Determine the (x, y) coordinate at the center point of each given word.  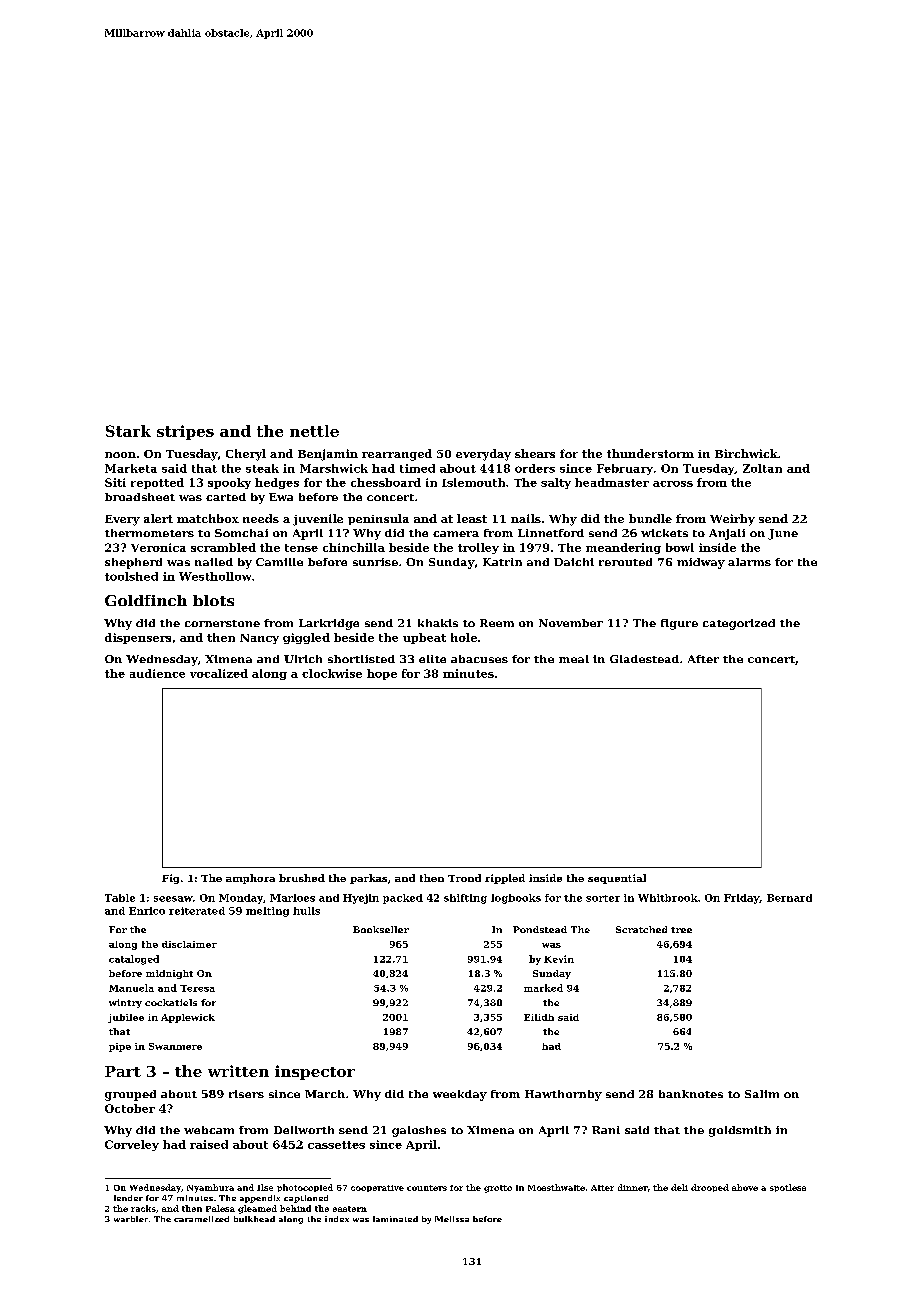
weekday (460, 1095)
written (238, 1071)
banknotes (691, 1094)
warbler (131, 1219)
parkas (368, 879)
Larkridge (329, 624)
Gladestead (644, 659)
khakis (438, 623)
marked (543, 988)
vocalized (219, 673)
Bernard (789, 898)
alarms (749, 562)
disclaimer (189, 944)
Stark (128, 431)
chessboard (386, 482)
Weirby (732, 520)
